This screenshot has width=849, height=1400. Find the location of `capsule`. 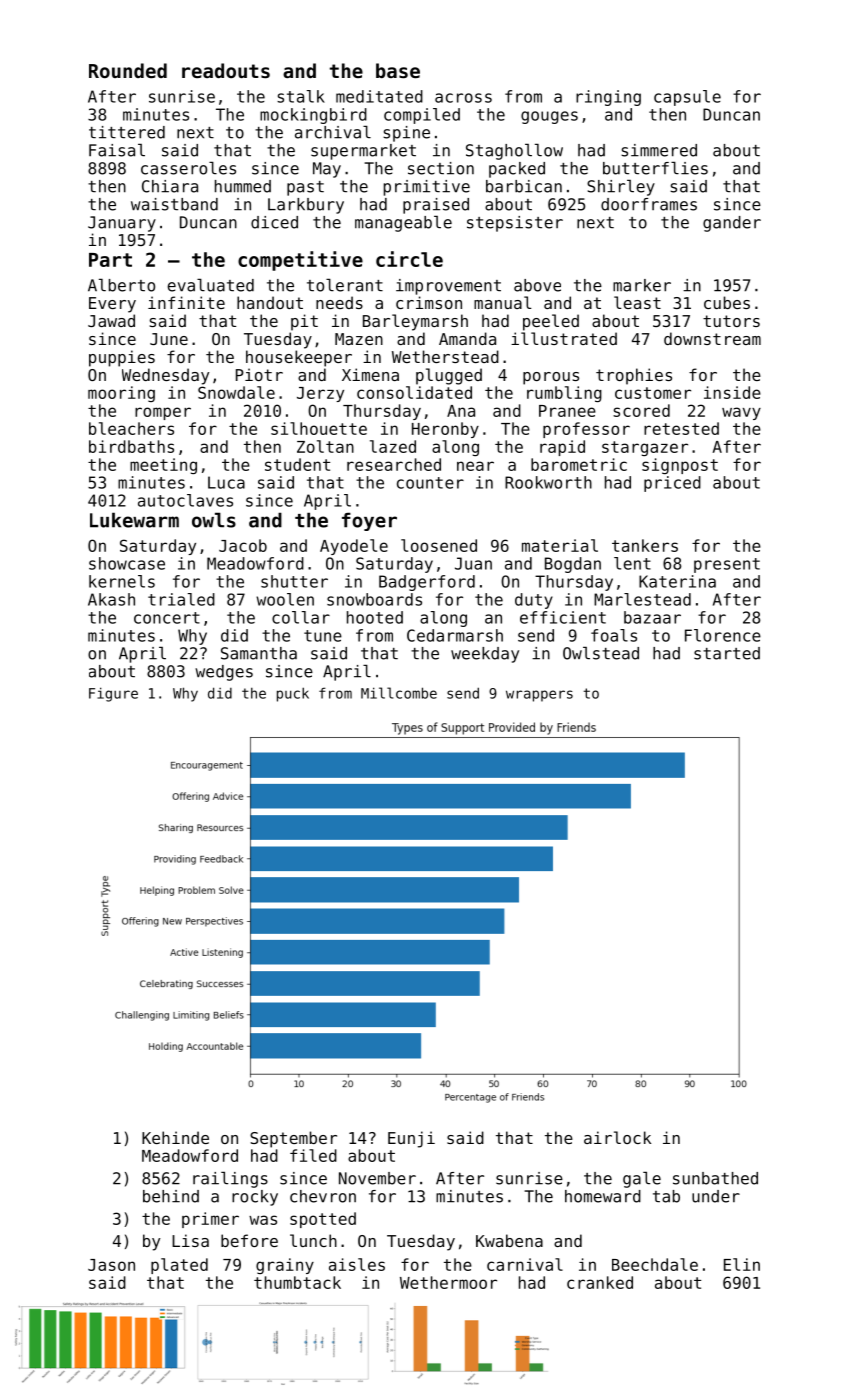

capsule is located at coordinates (687, 98).
